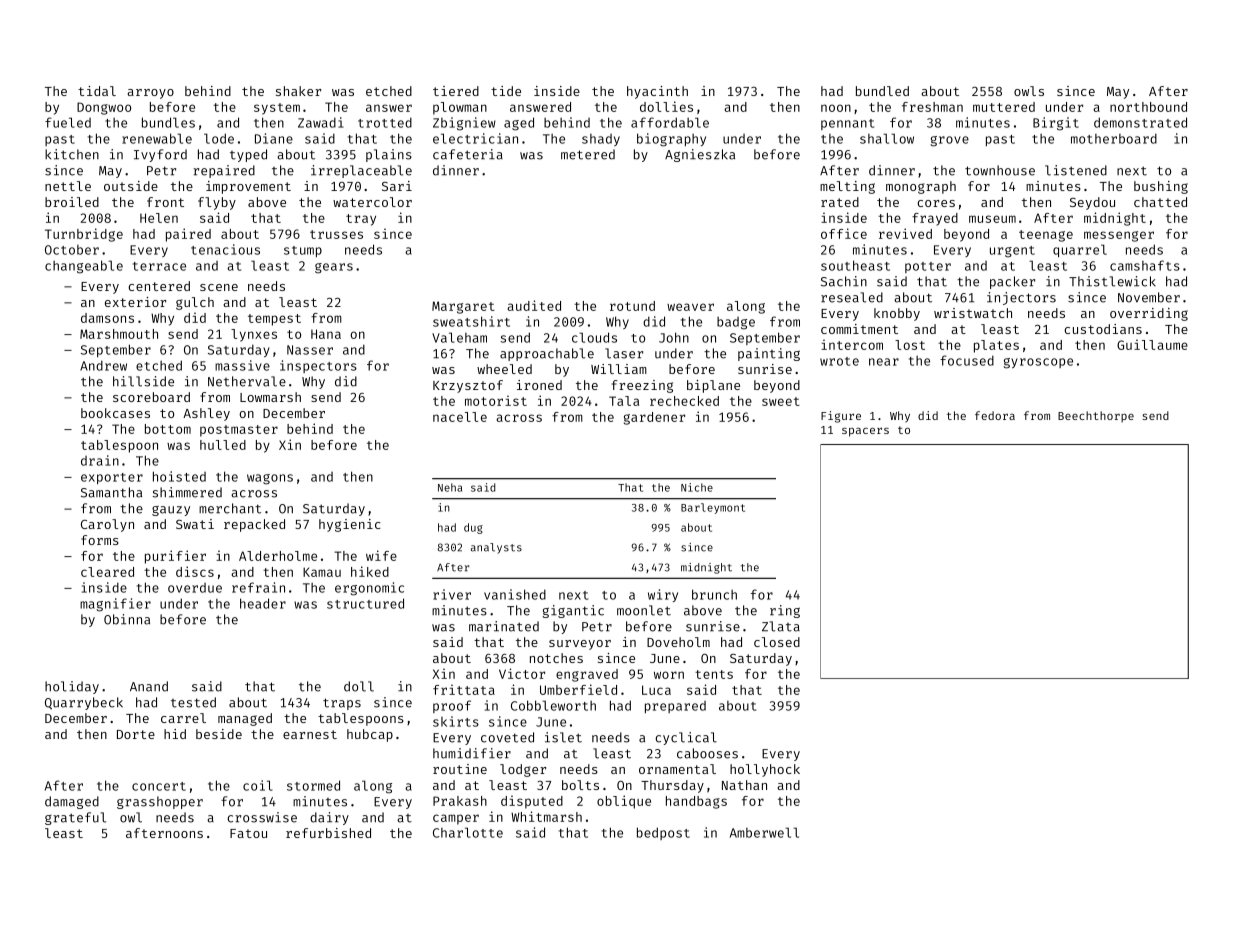  Describe the element at coordinates (594, 337) in the screenshot. I see `clouds` at that location.
